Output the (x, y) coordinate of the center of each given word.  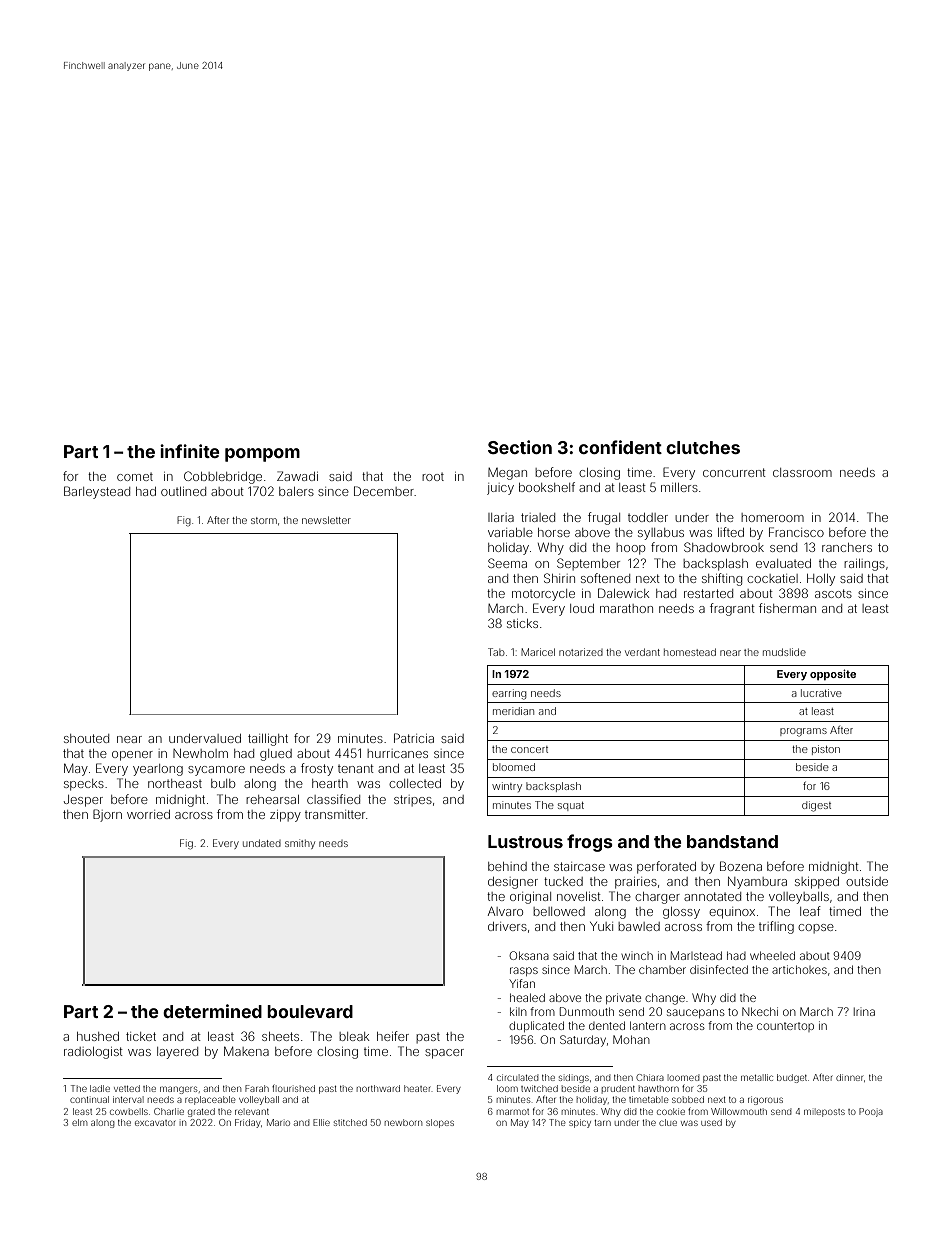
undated (262, 843)
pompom (262, 455)
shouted (86, 738)
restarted (708, 593)
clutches (703, 447)
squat (571, 806)
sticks (522, 623)
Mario (278, 1122)
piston (826, 750)
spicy (580, 1123)
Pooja (871, 1112)
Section (520, 447)
